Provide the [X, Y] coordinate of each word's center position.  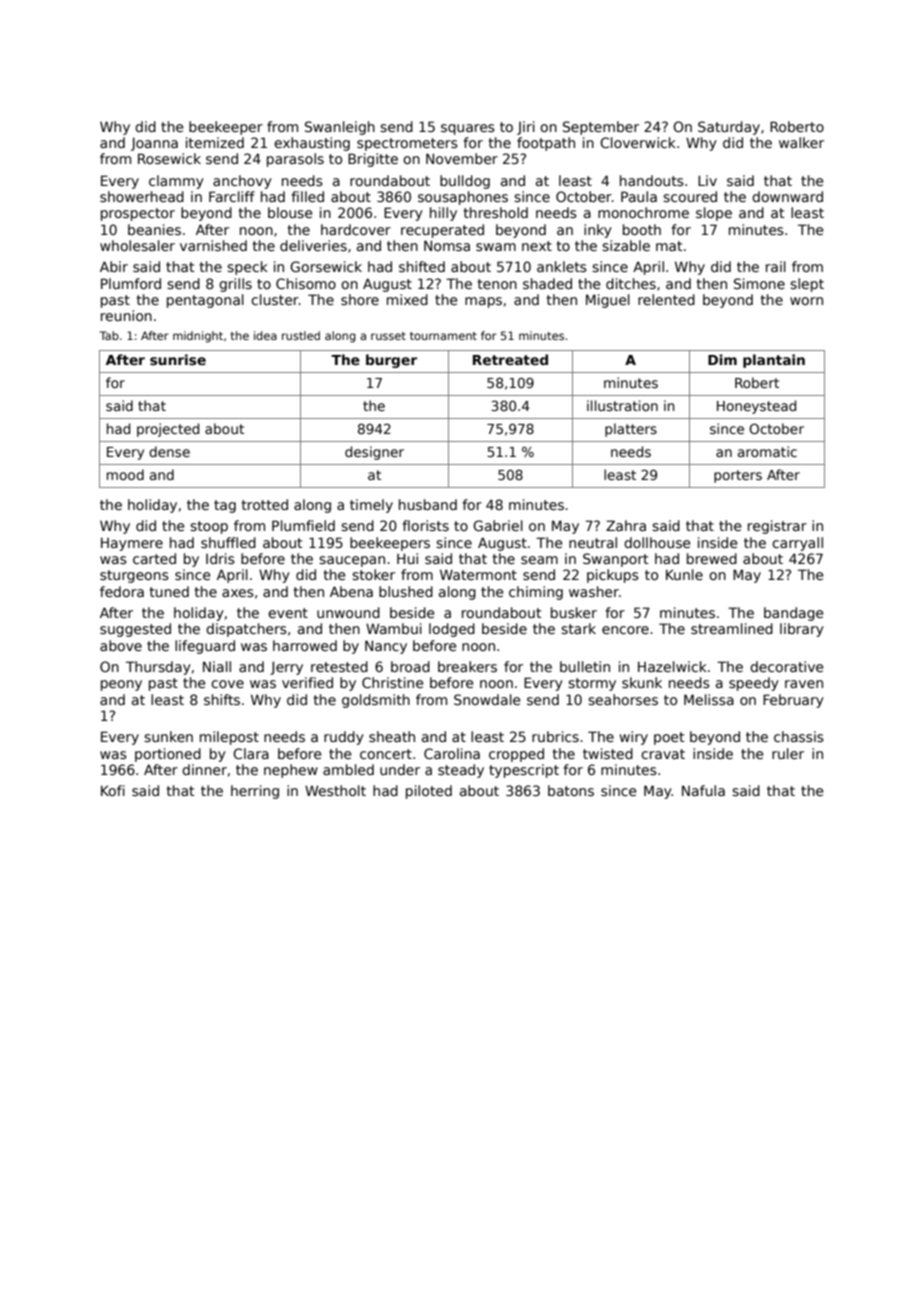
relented [666, 299]
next [537, 246]
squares [468, 129]
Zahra [626, 525]
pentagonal [205, 301]
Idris [220, 558]
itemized [215, 142]
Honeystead [756, 407]
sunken [168, 736]
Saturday [729, 128]
